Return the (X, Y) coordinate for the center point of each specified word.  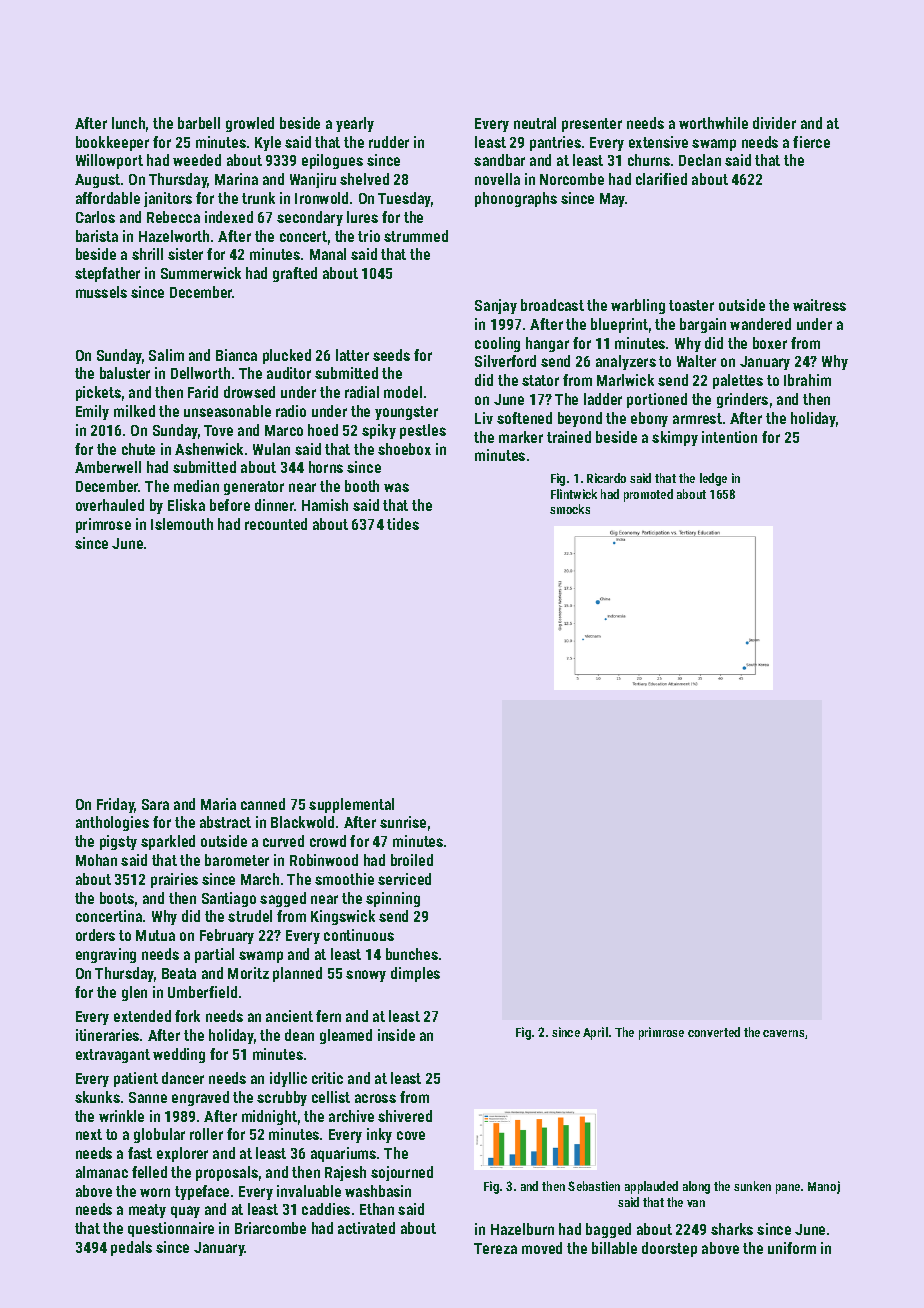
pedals (131, 1248)
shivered (405, 1116)
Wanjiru (313, 180)
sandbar (499, 160)
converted (714, 1032)
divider (774, 123)
